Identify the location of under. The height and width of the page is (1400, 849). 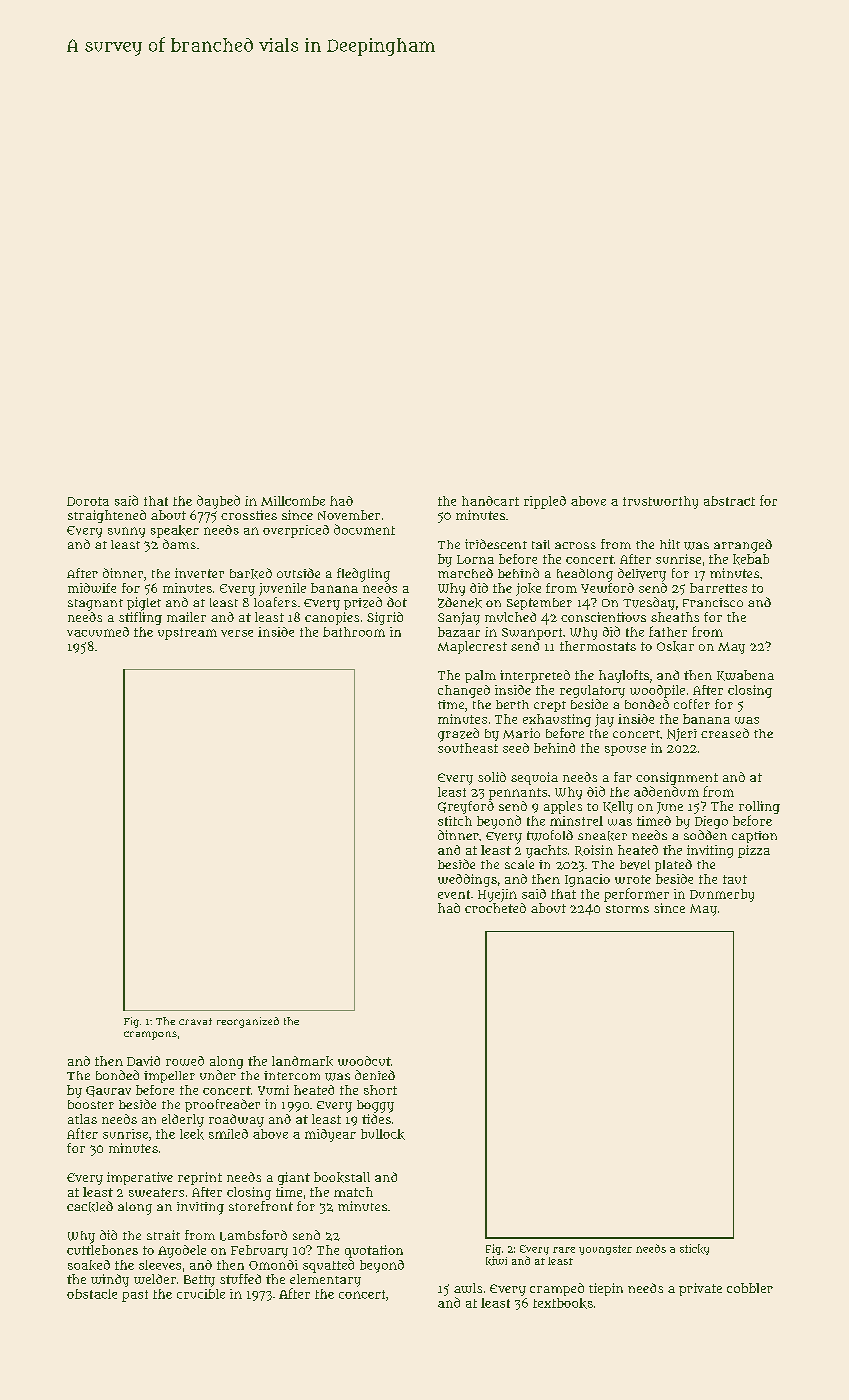
(218, 1075).
